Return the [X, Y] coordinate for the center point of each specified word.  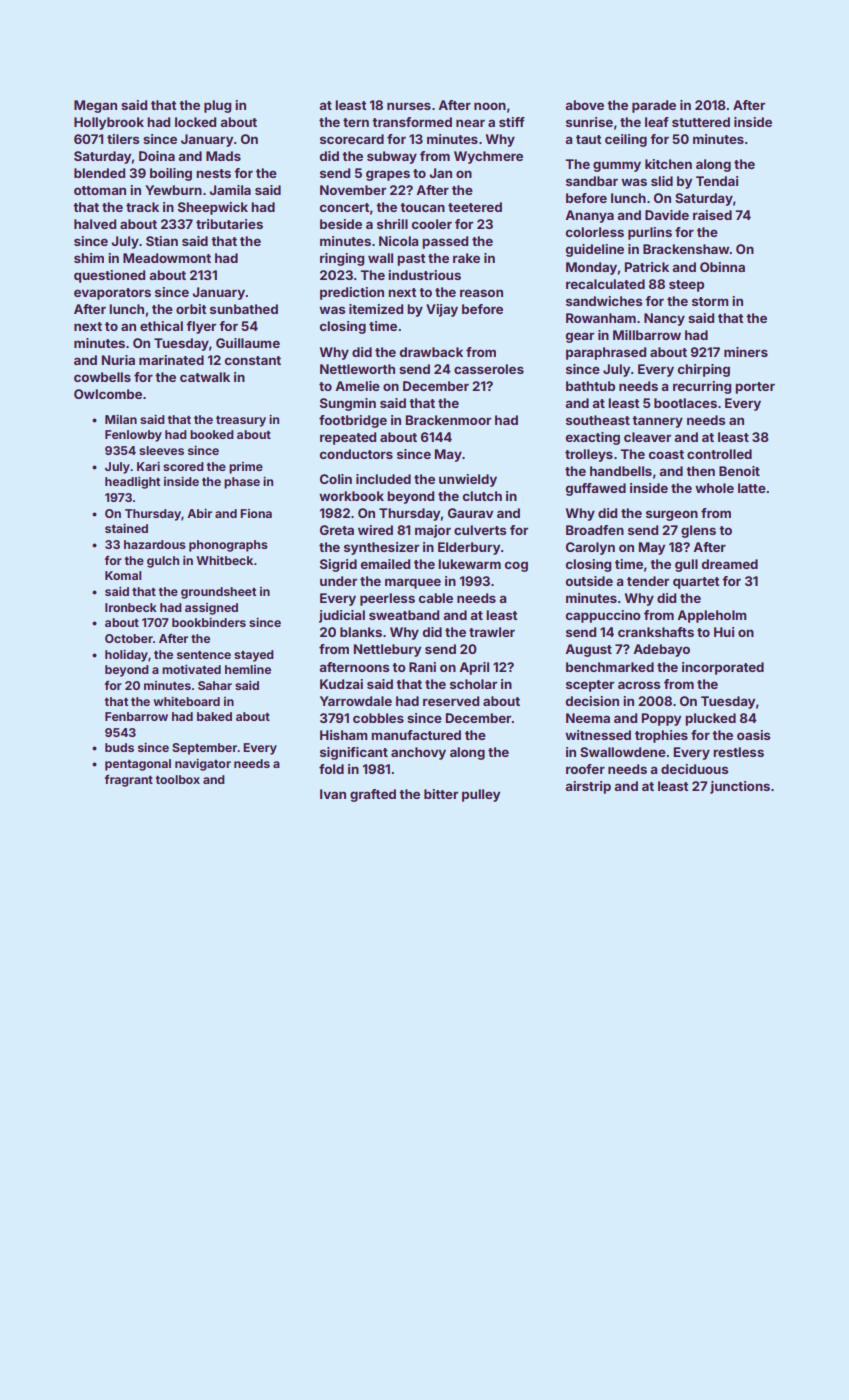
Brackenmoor [448, 420]
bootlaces [685, 403]
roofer [585, 769]
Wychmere [488, 157]
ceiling [626, 140]
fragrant [129, 781]
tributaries [229, 224]
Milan [121, 419]
